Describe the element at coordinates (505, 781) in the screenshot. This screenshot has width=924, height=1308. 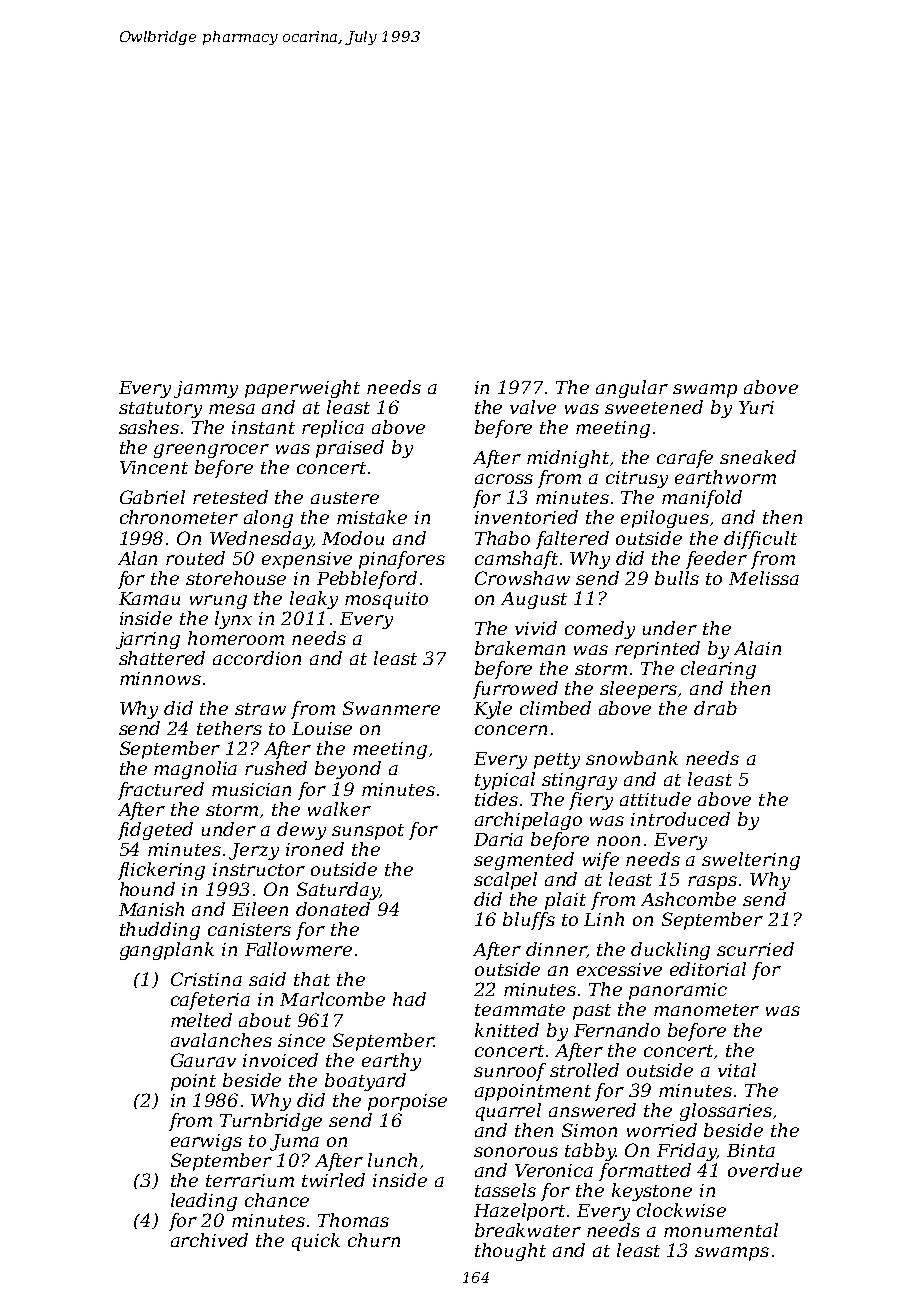
I see `typical` at that location.
